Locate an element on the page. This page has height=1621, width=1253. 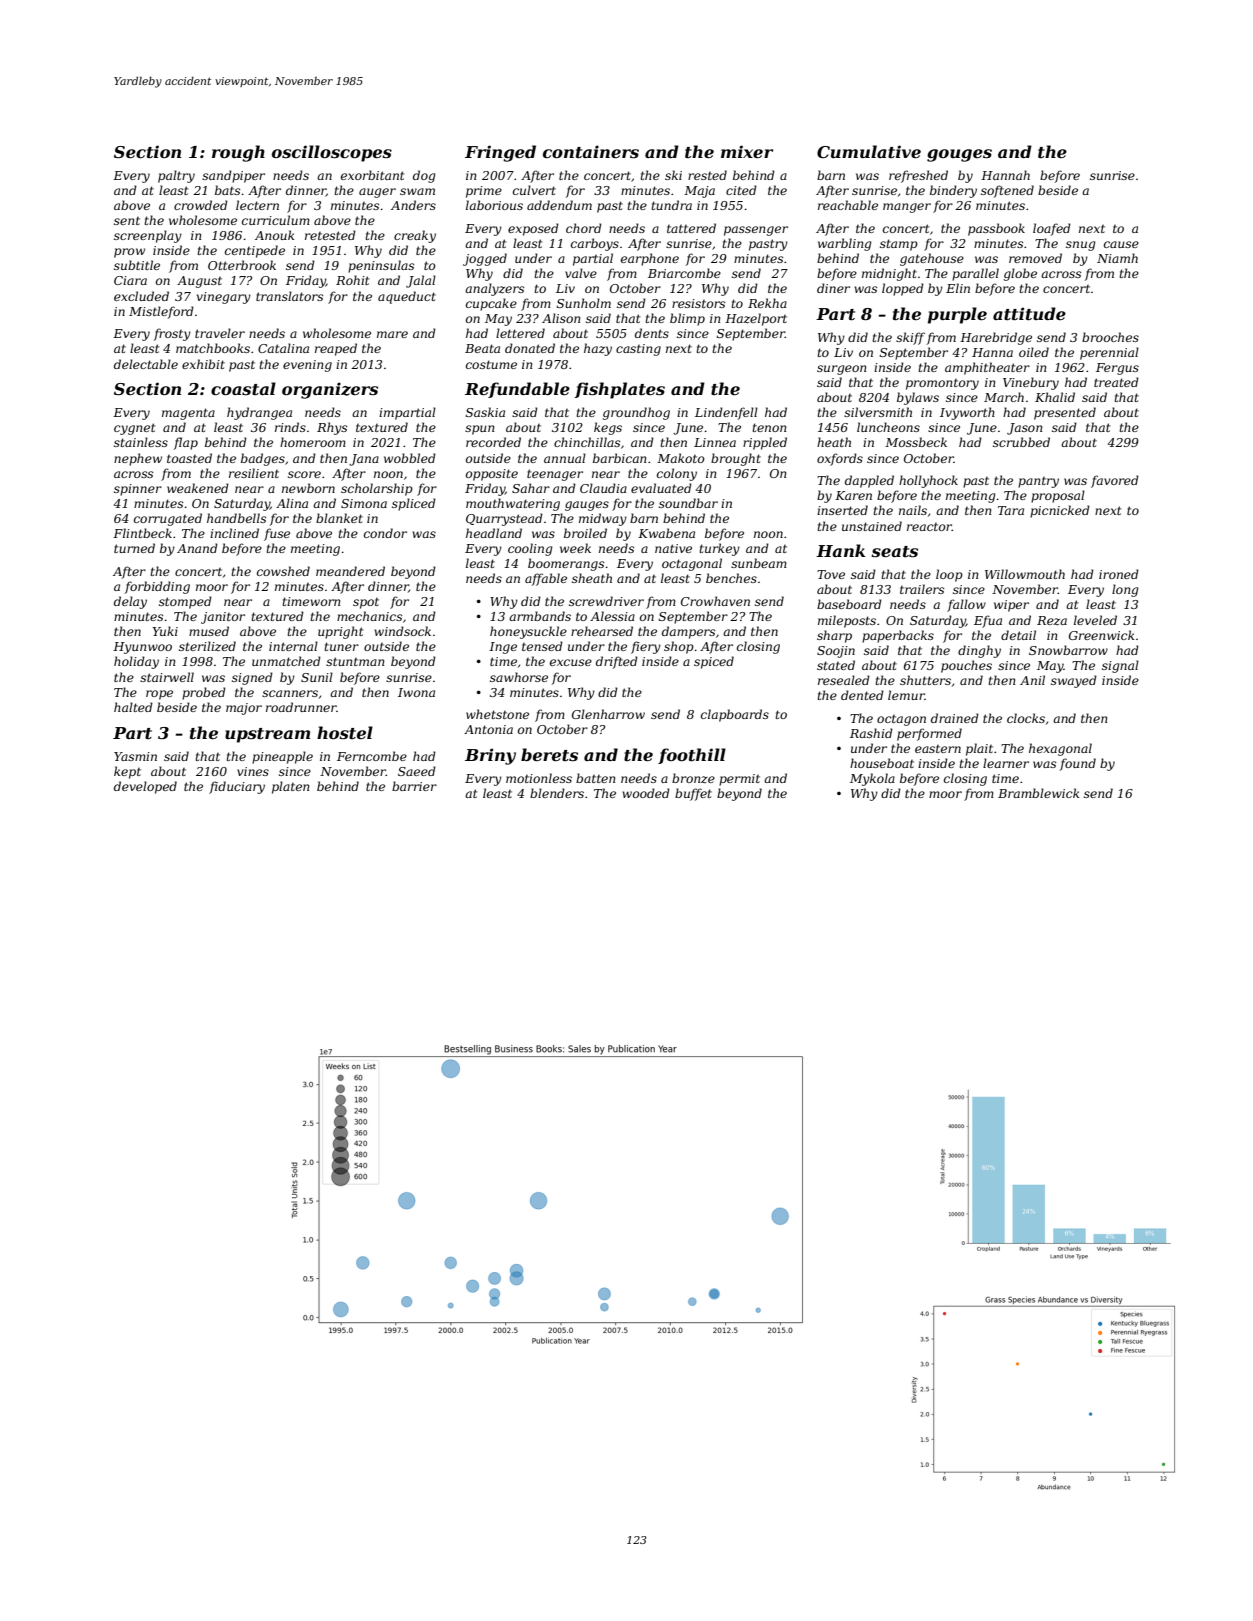
containers is located at coordinates (591, 151).
